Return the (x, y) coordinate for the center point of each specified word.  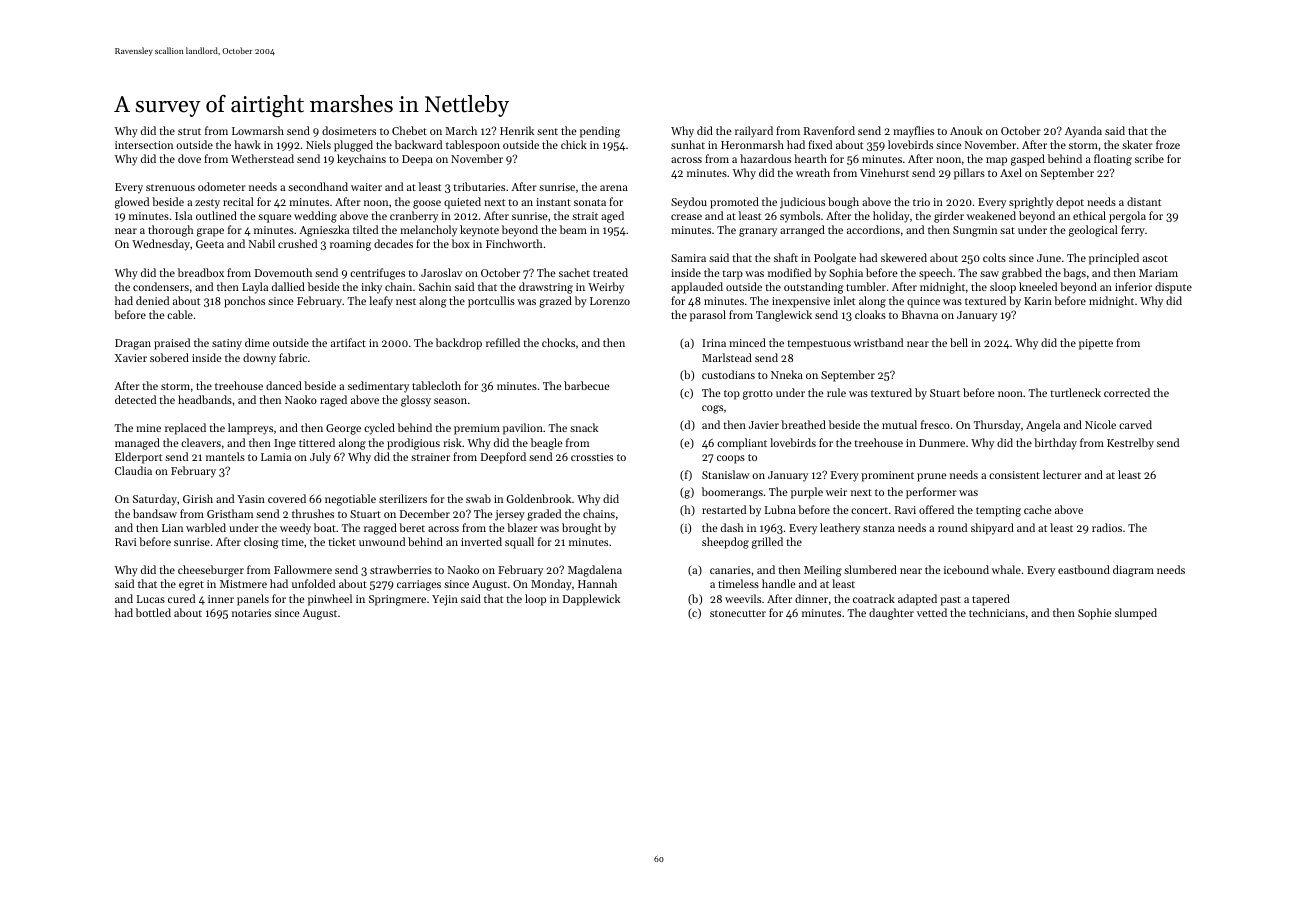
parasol (708, 316)
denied (152, 300)
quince (923, 302)
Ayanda (1083, 132)
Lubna (780, 509)
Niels (318, 144)
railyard (754, 132)
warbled (206, 527)
